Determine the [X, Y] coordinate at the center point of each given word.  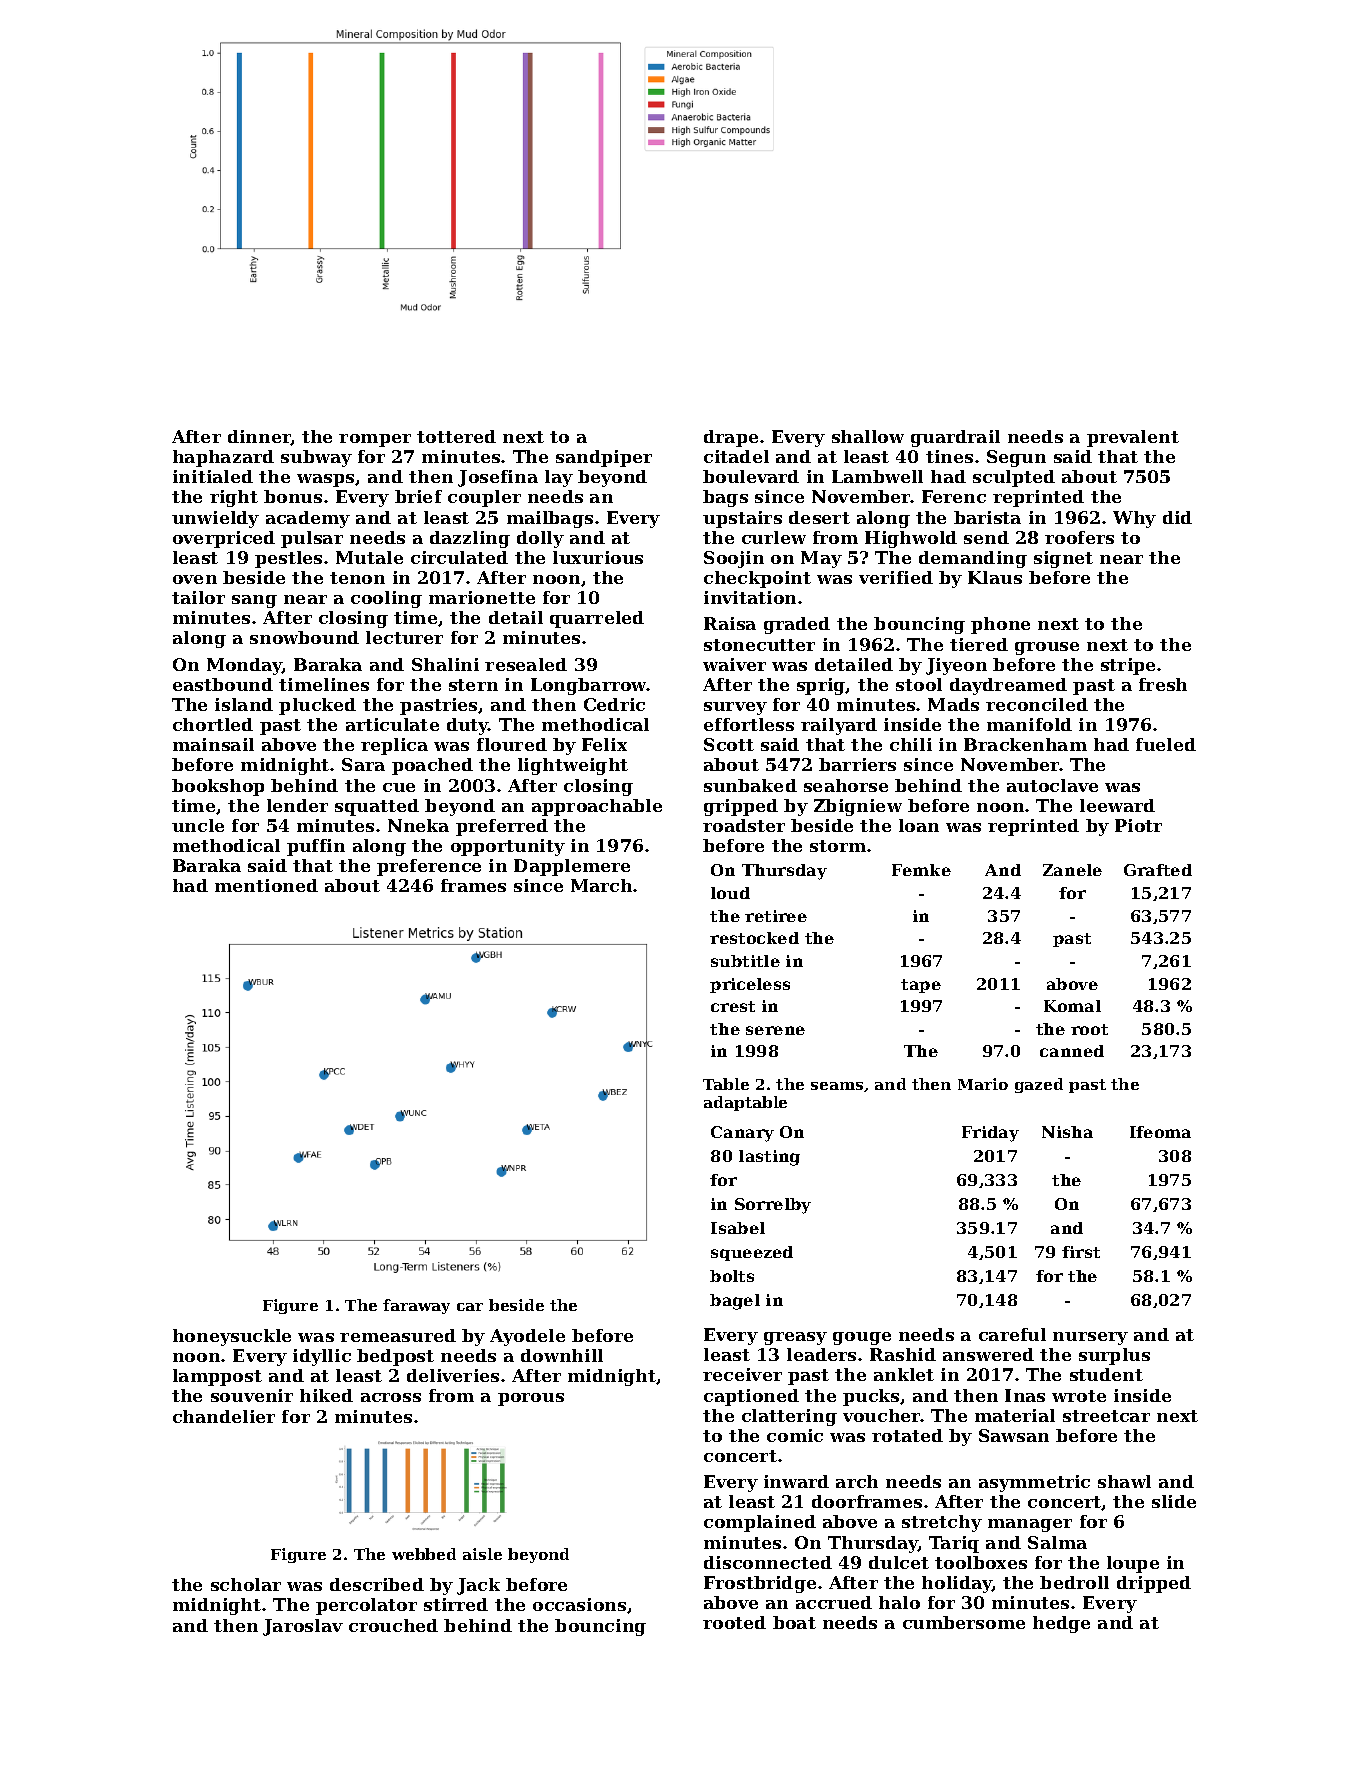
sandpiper [604, 458]
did [1177, 517]
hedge [1061, 1624]
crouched [393, 1625]
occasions [579, 1604]
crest [733, 1006]
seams [837, 1086]
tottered [456, 436]
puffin [316, 847]
